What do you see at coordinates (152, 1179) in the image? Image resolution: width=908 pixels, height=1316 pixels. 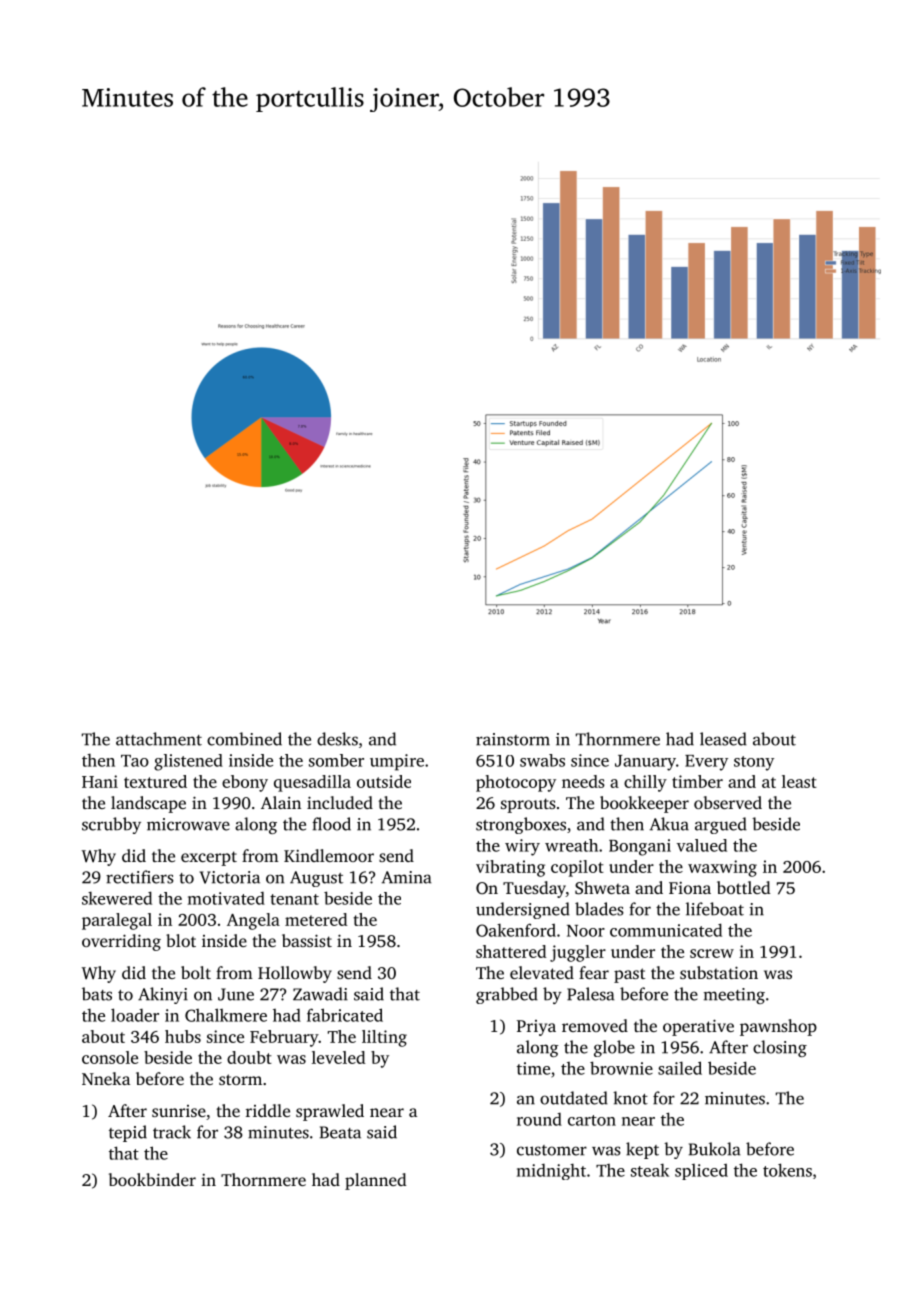 I see `bookbinder` at bounding box center [152, 1179].
